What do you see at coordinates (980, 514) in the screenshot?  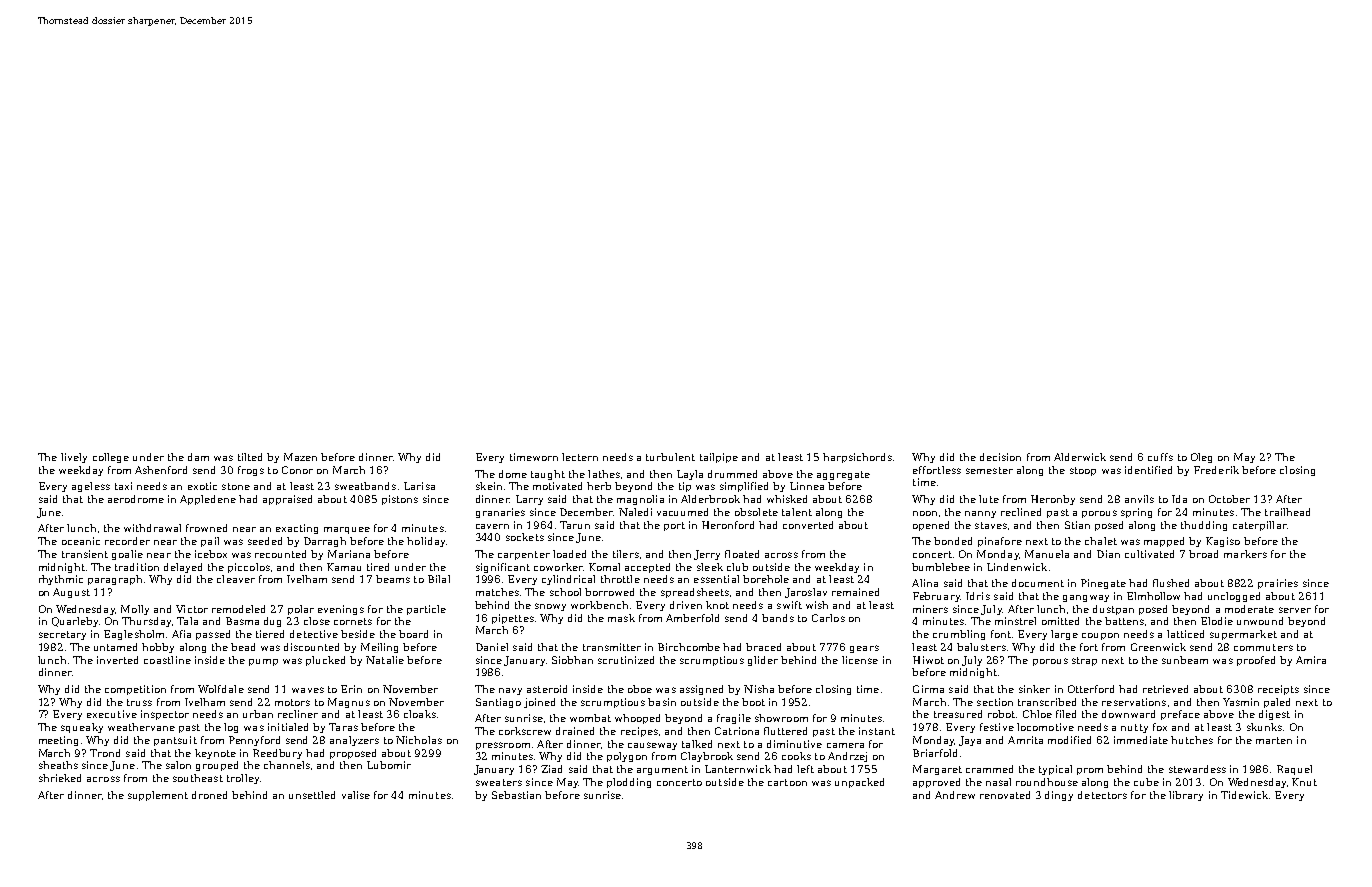 I see `nanny` at bounding box center [980, 514].
